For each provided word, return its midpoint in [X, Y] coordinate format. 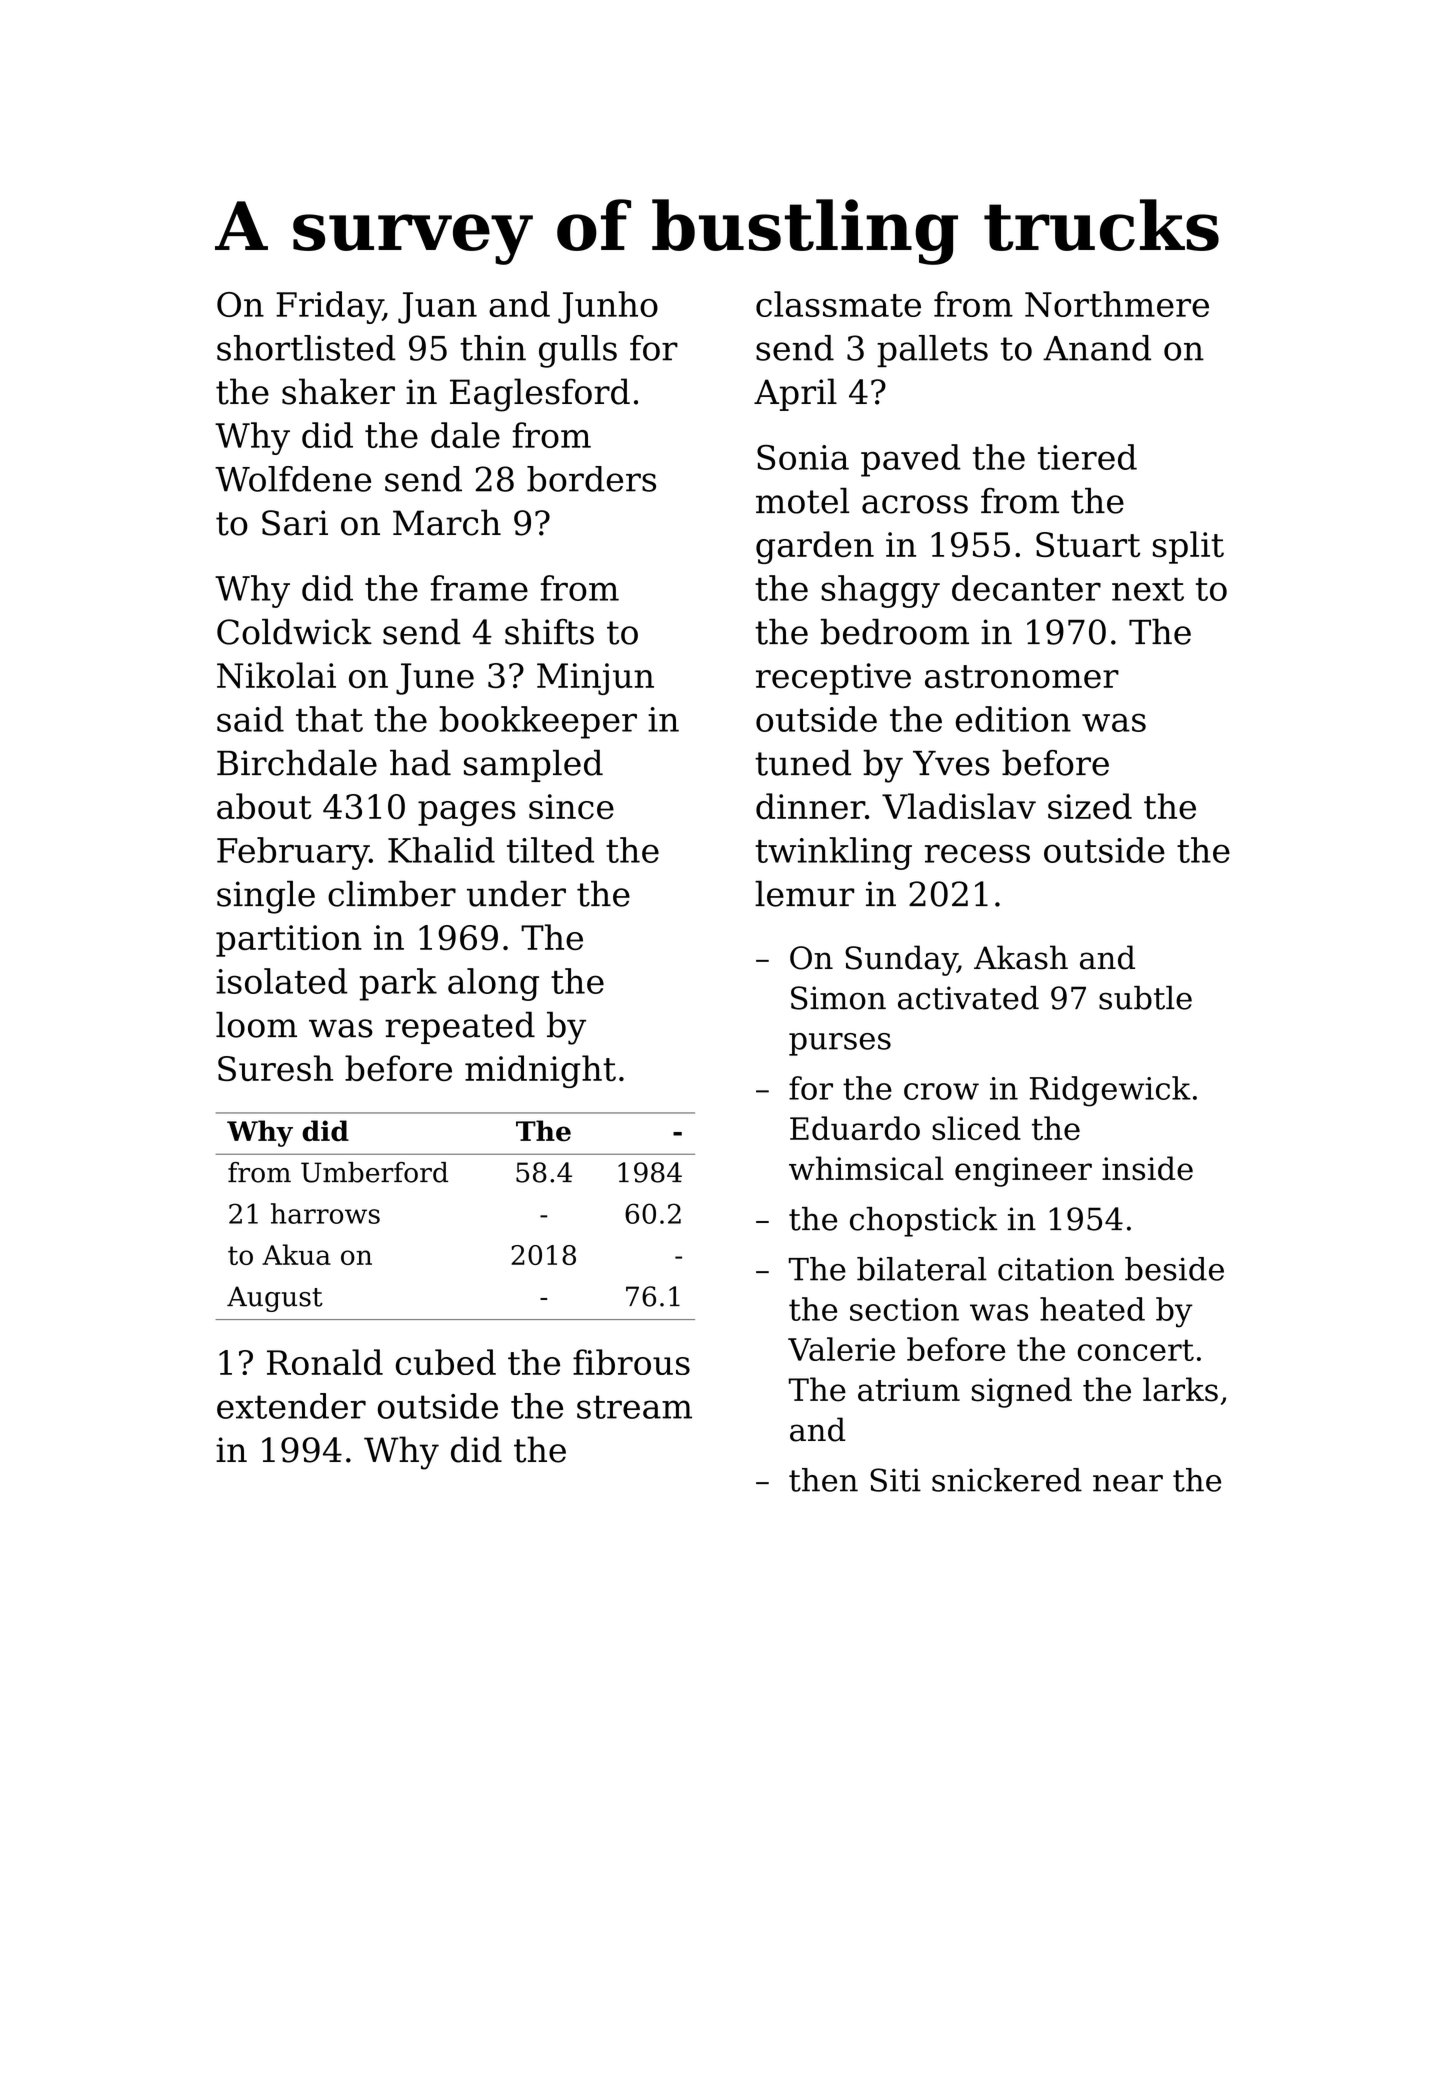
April [795, 394]
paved [911, 460]
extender [291, 1406]
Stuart [1088, 544]
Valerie [841, 1349]
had [420, 763]
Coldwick [294, 632]
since [571, 806]
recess [977, 853]
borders [591, 479]
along [493, 984]
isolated [282, 981]
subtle [1145, 998]
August [275, 1299]
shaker [338, 391]
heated [1092, 1309]
